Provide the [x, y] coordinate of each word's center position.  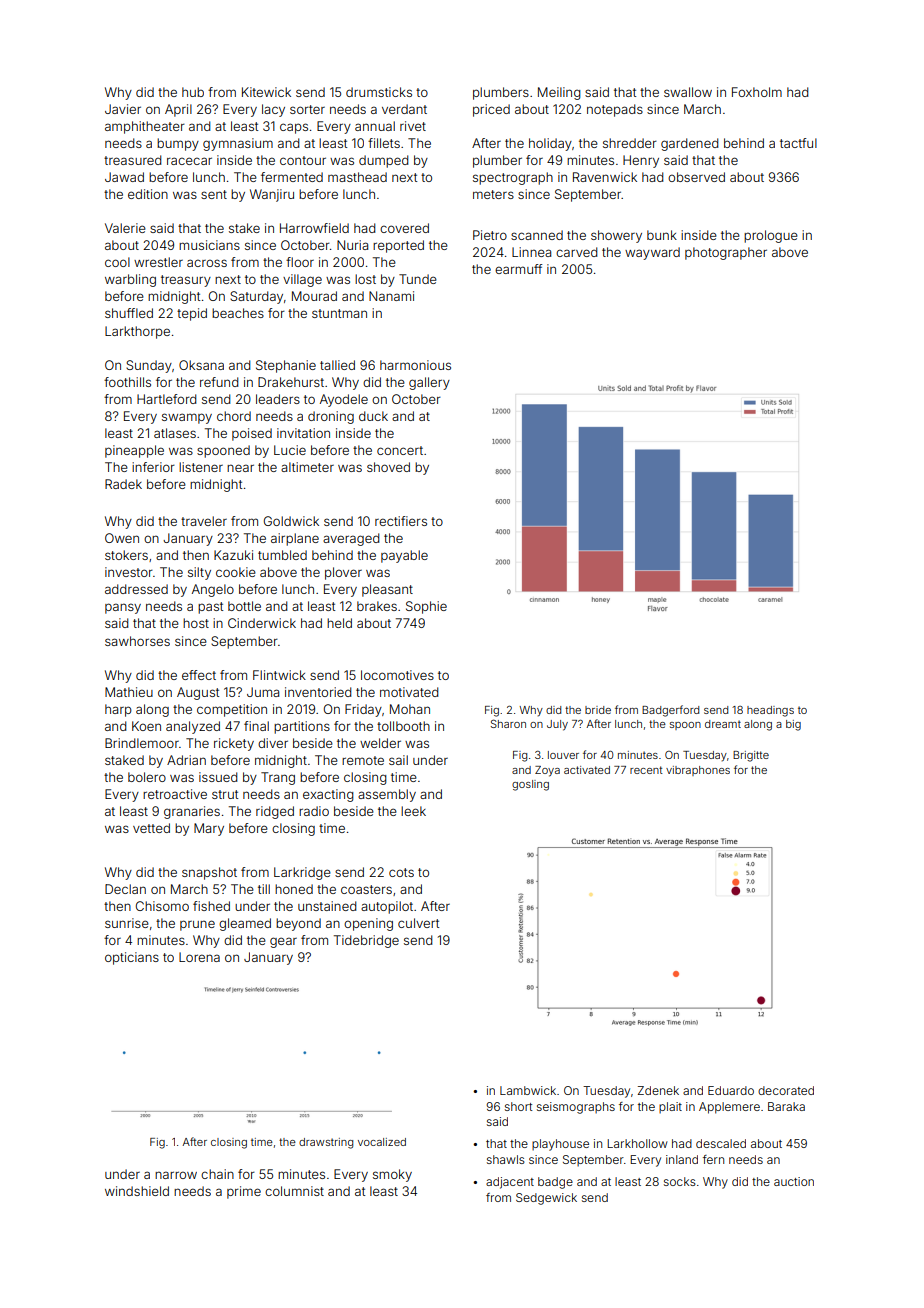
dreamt [723, 724]
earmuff [518, 269]
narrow [176, 1175]
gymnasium [238, 144]
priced [491, 110]
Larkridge [302, 873]
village [302, 280]
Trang [278, 778]
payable [404, 556]
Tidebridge [366, 941]
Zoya [547, 771]
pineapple [134, 451]
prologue [771, 236]
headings [770, 711]
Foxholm [757, 92]
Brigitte [751, 756]
